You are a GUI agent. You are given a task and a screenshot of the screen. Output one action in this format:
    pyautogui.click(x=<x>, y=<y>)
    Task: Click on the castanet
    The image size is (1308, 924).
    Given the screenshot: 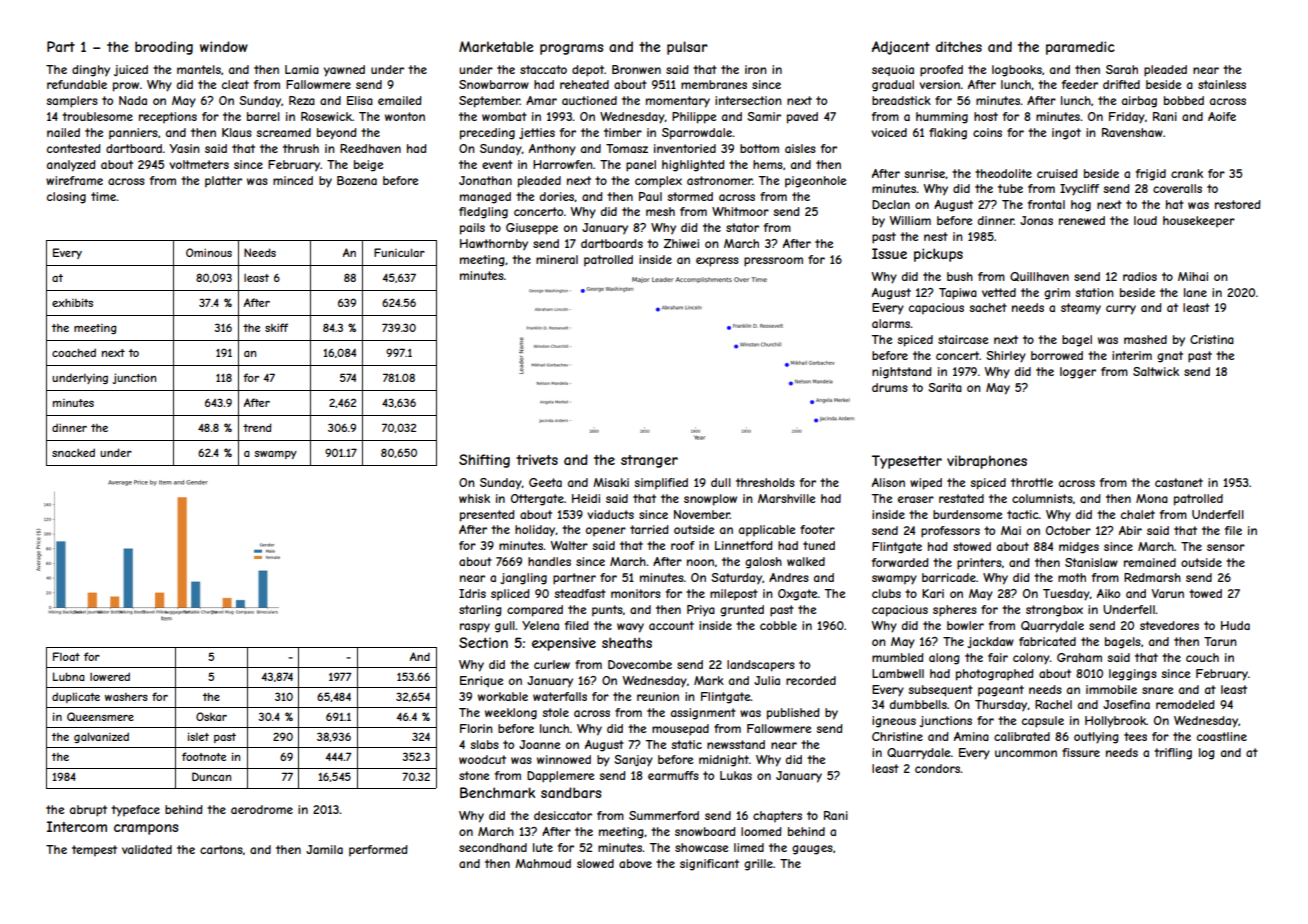 What is the action you would take?
    pyautogui.click(x=1179, y=482)
